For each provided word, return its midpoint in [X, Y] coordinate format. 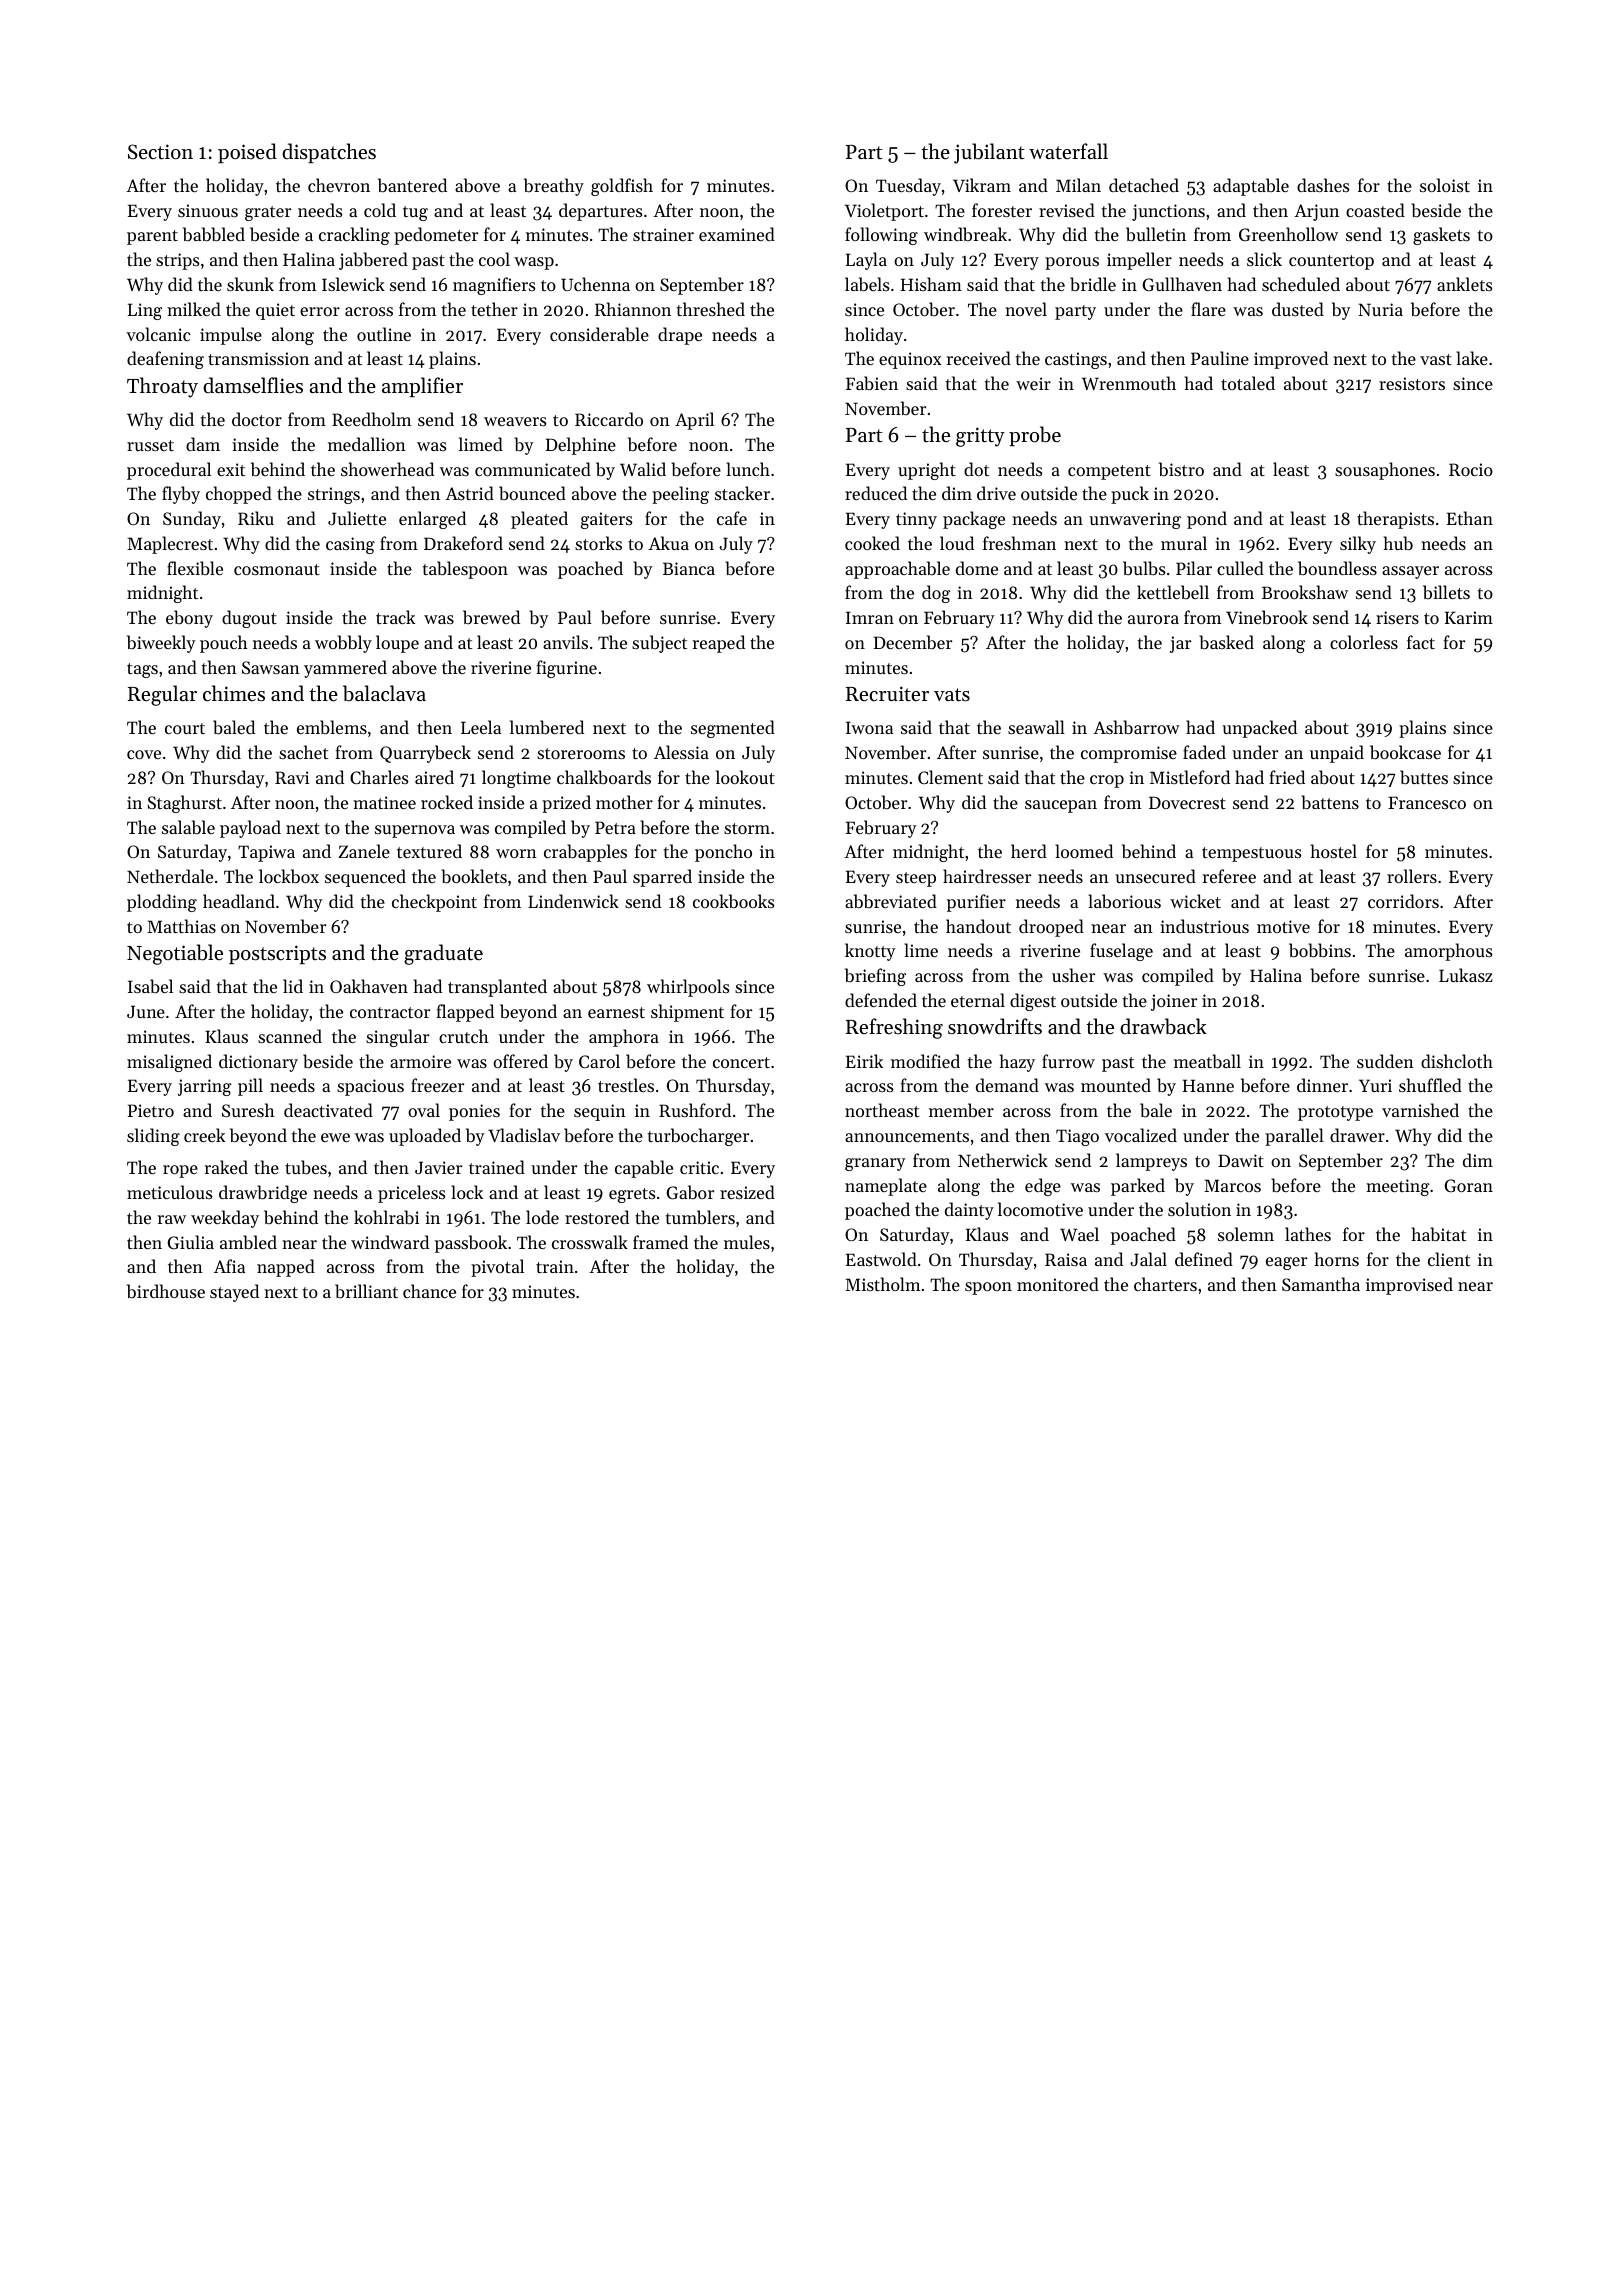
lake [1472, 358]
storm [747, 828]
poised [247, 153]
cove [144, 754]
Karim [1469, 617]
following [881, 236]
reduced [876, 493]
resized [747, 1192]
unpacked [1259, 729]
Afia [229, 1266]
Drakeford [463, 543]
